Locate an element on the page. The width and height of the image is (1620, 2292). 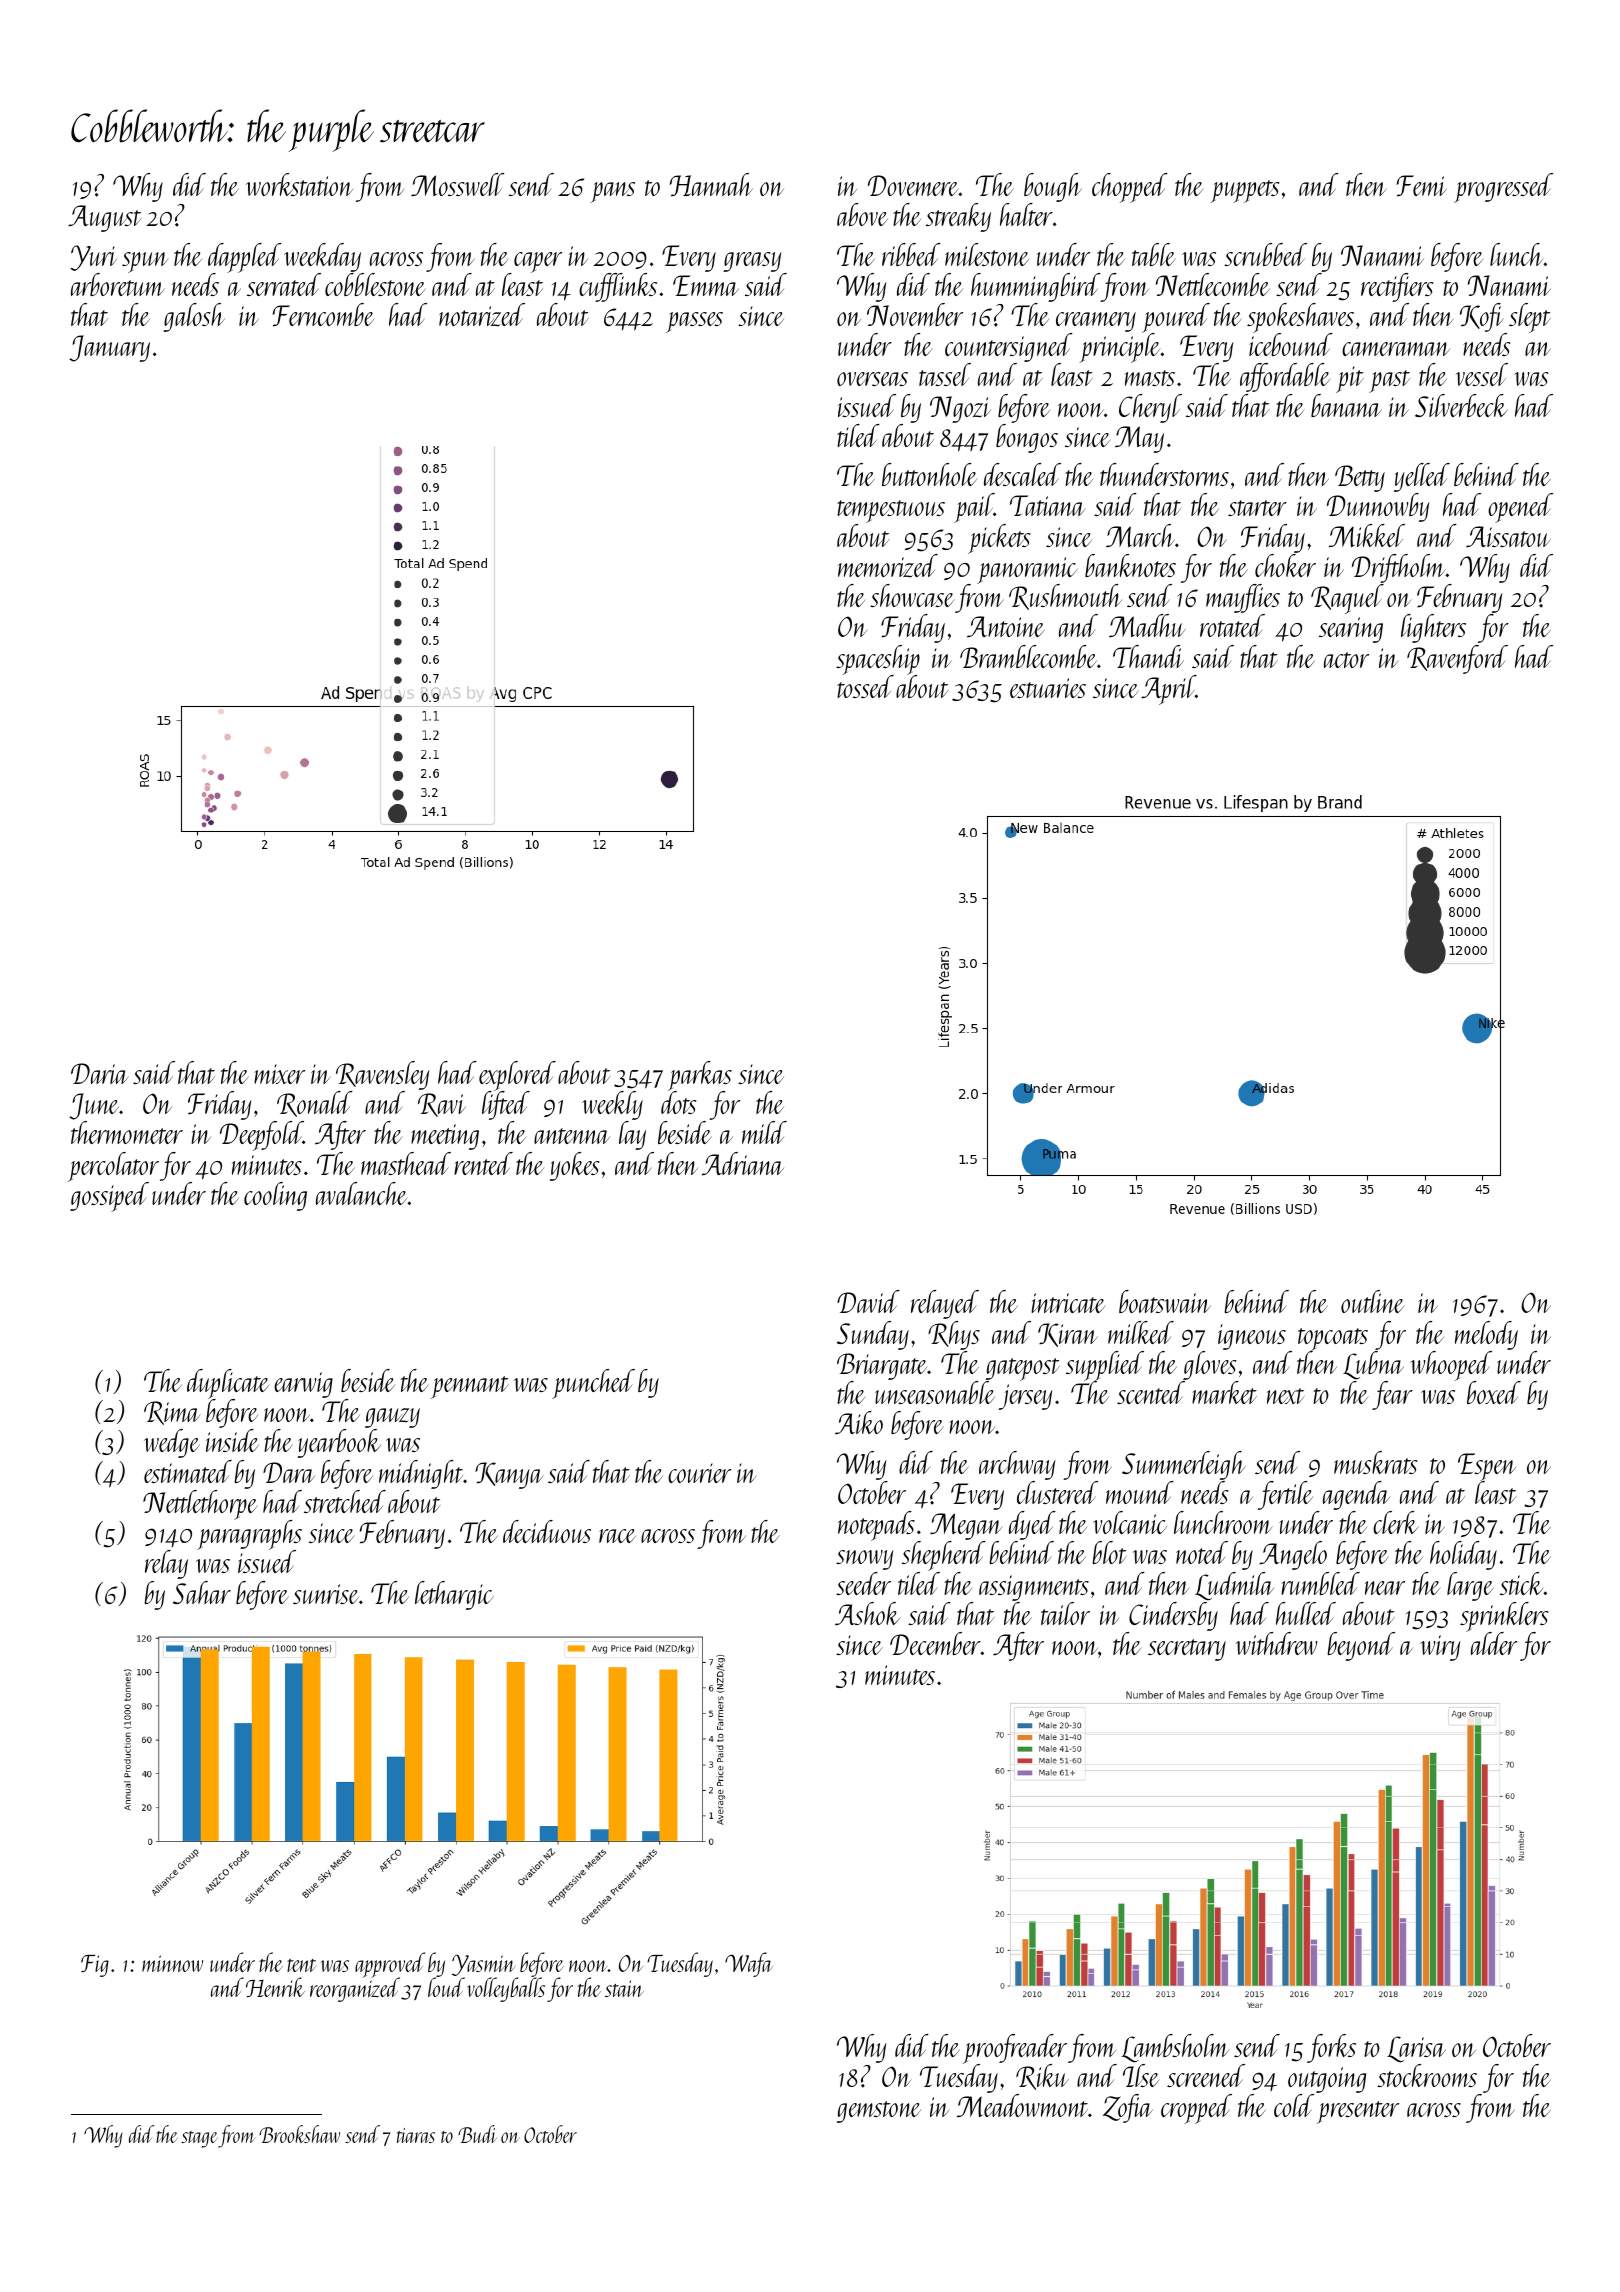
outline is located at coordinates (1372, 1301).
